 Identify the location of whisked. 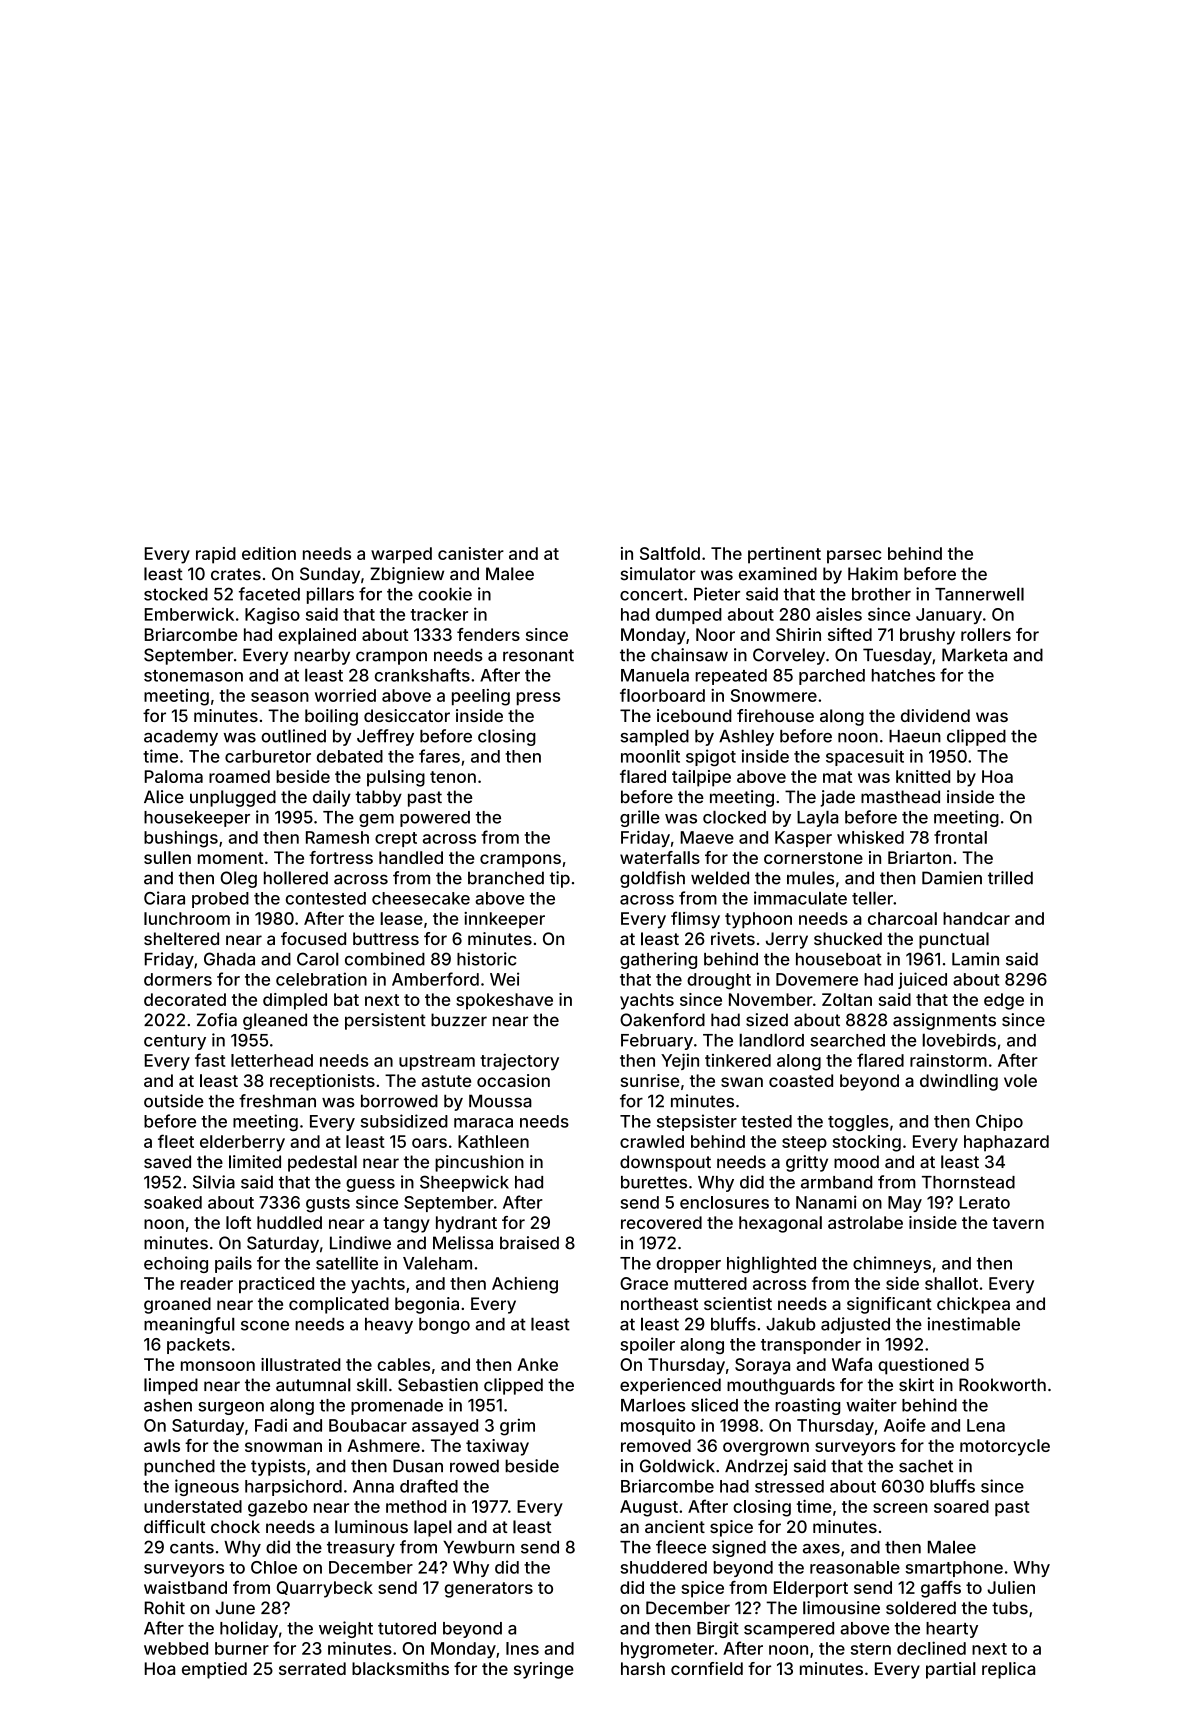
(870, 837).
